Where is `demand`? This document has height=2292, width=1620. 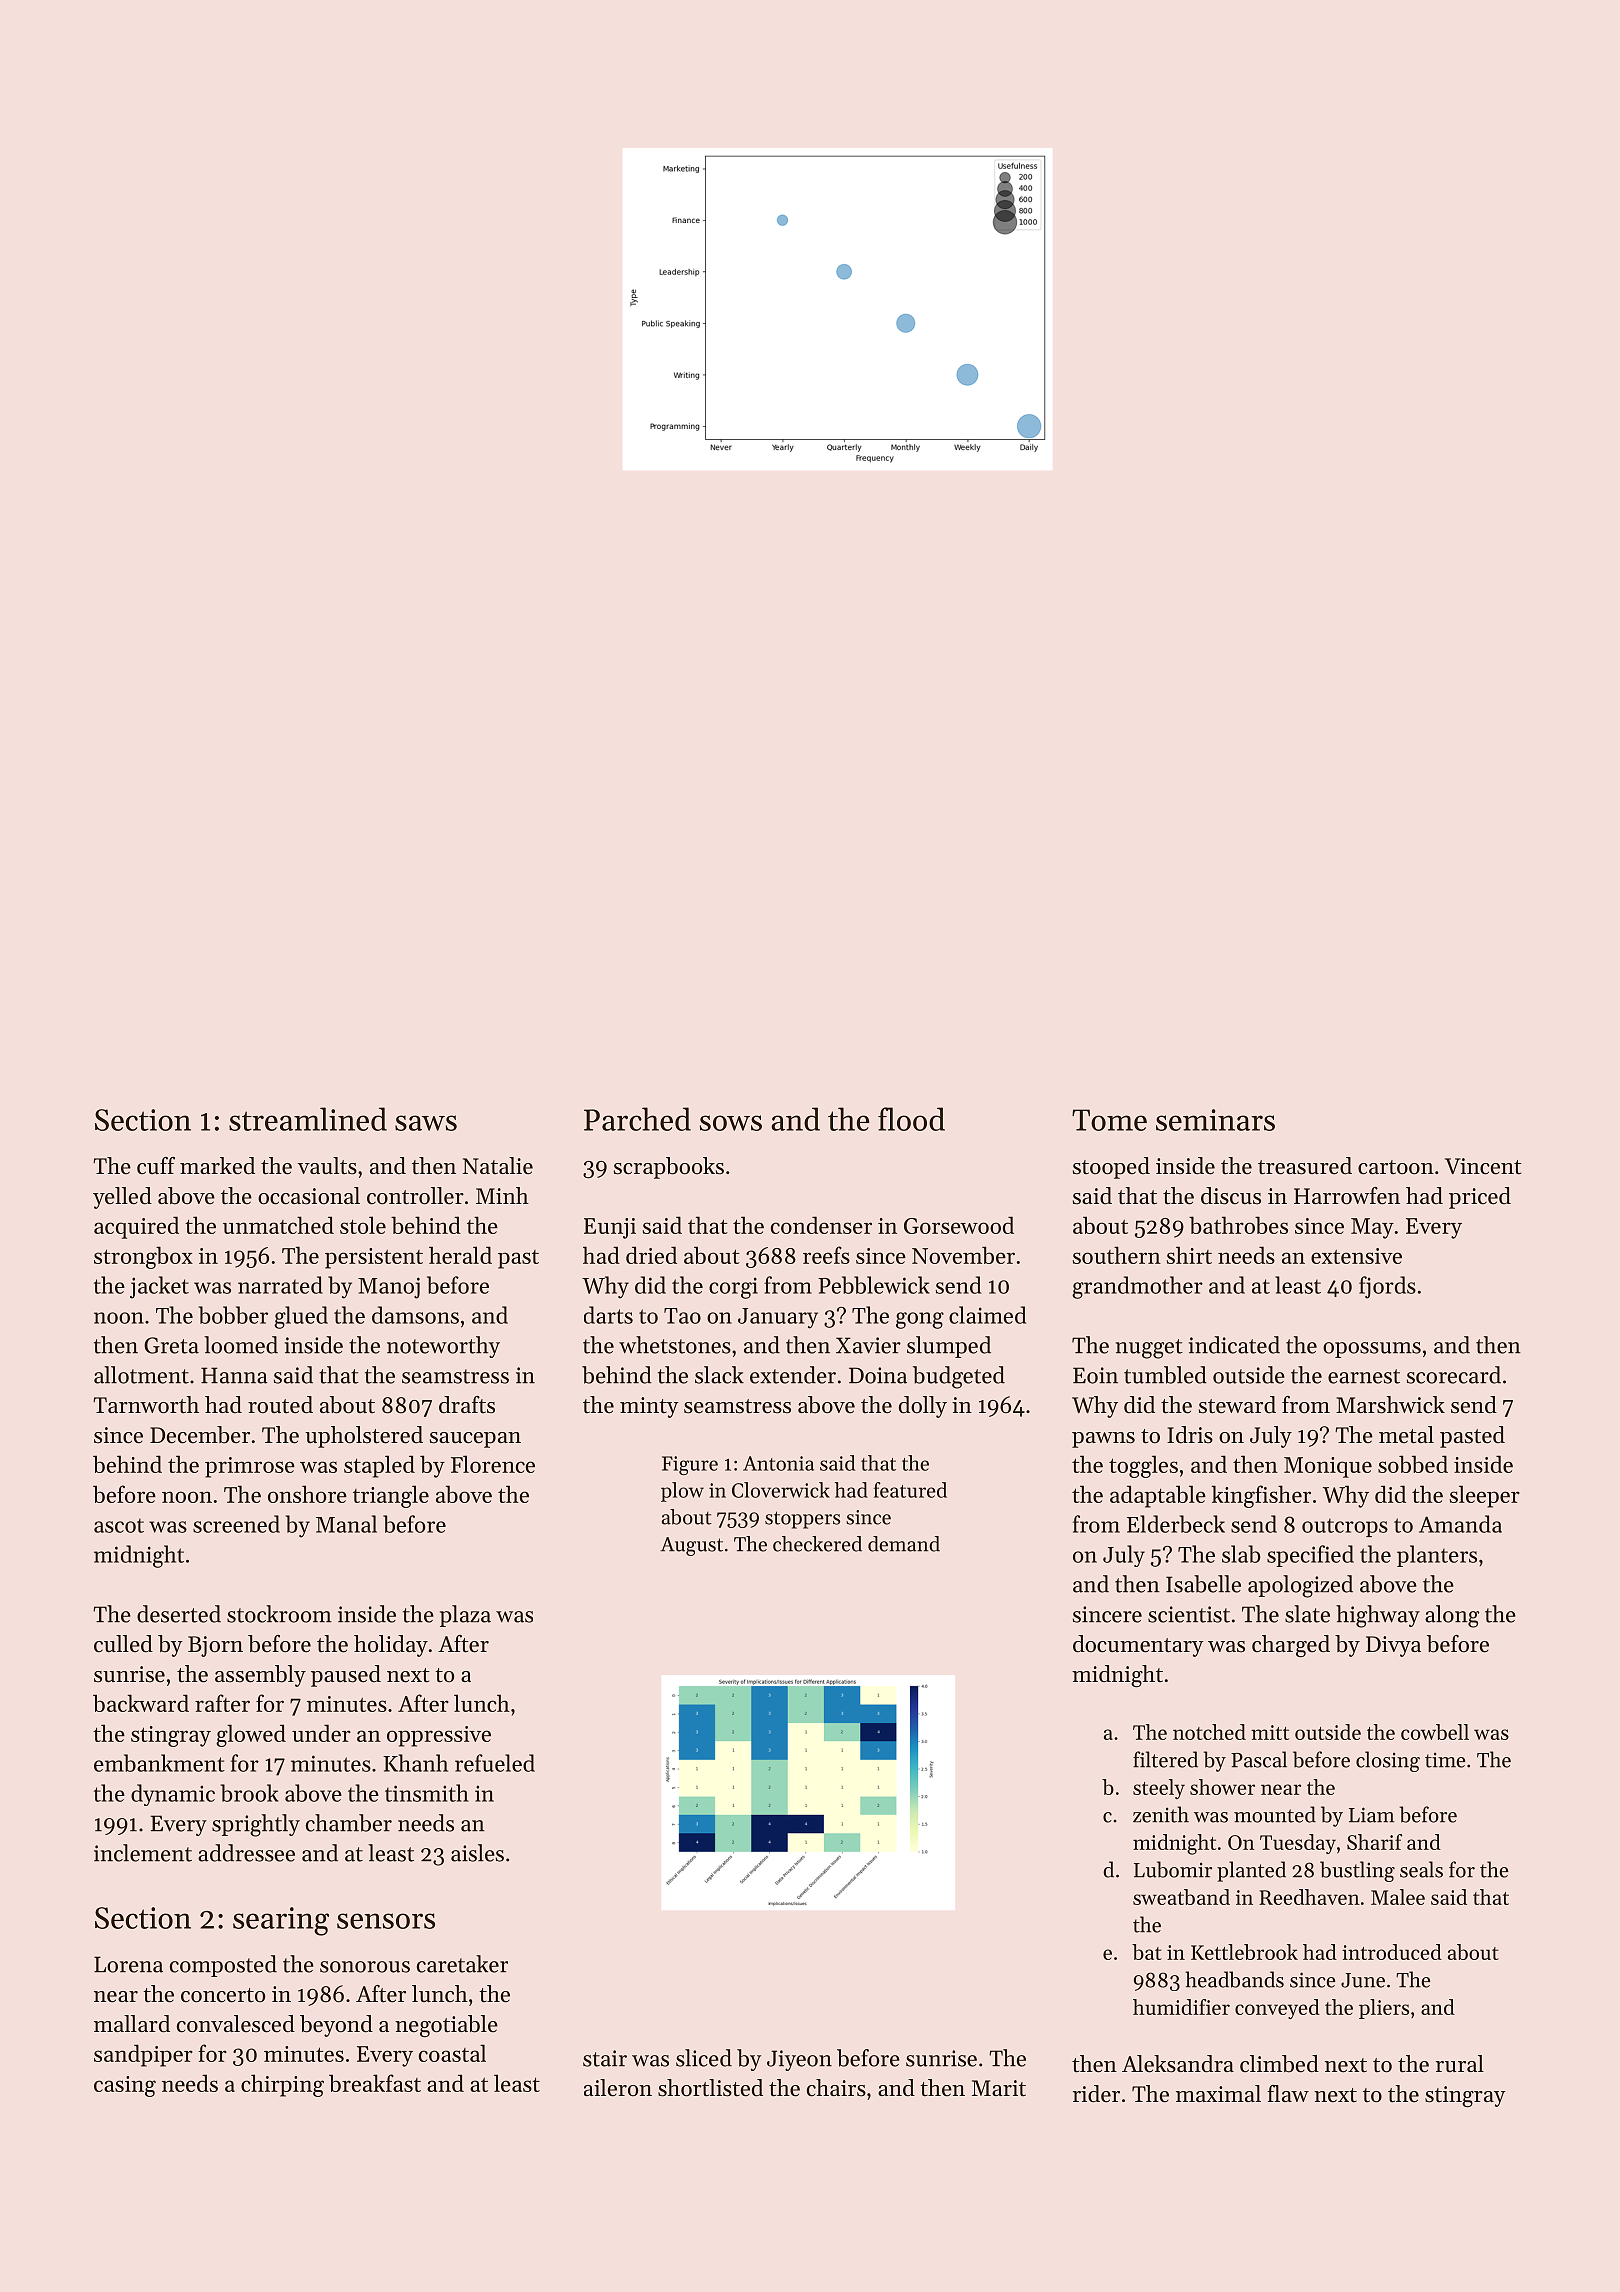 demand is located at coordinates (904, 1544).
